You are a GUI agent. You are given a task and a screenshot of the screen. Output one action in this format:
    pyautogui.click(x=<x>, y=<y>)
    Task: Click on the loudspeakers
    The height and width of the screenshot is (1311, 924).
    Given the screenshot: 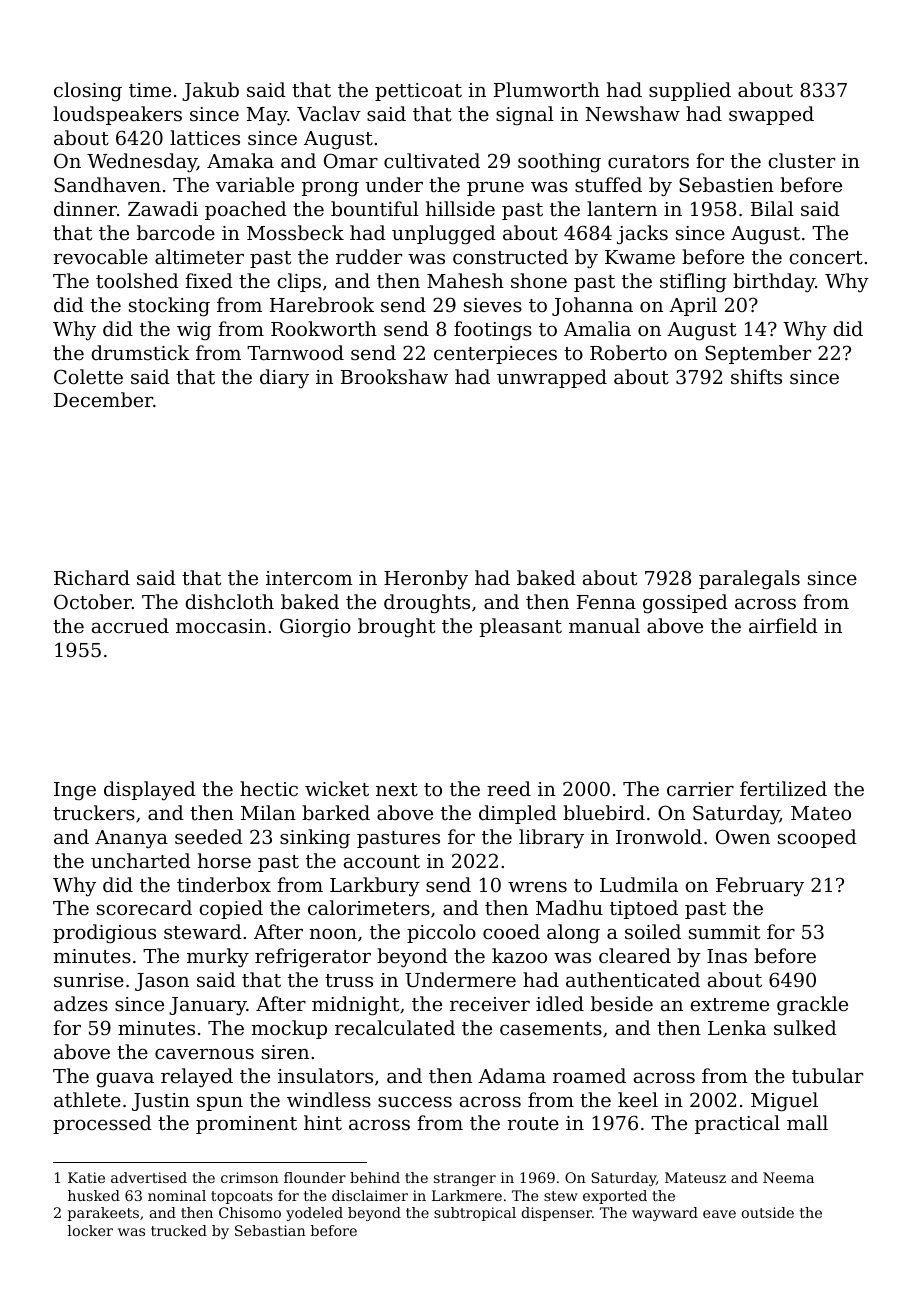 What is the action you would take?
    pyautogui.click(x=117, y=115)
